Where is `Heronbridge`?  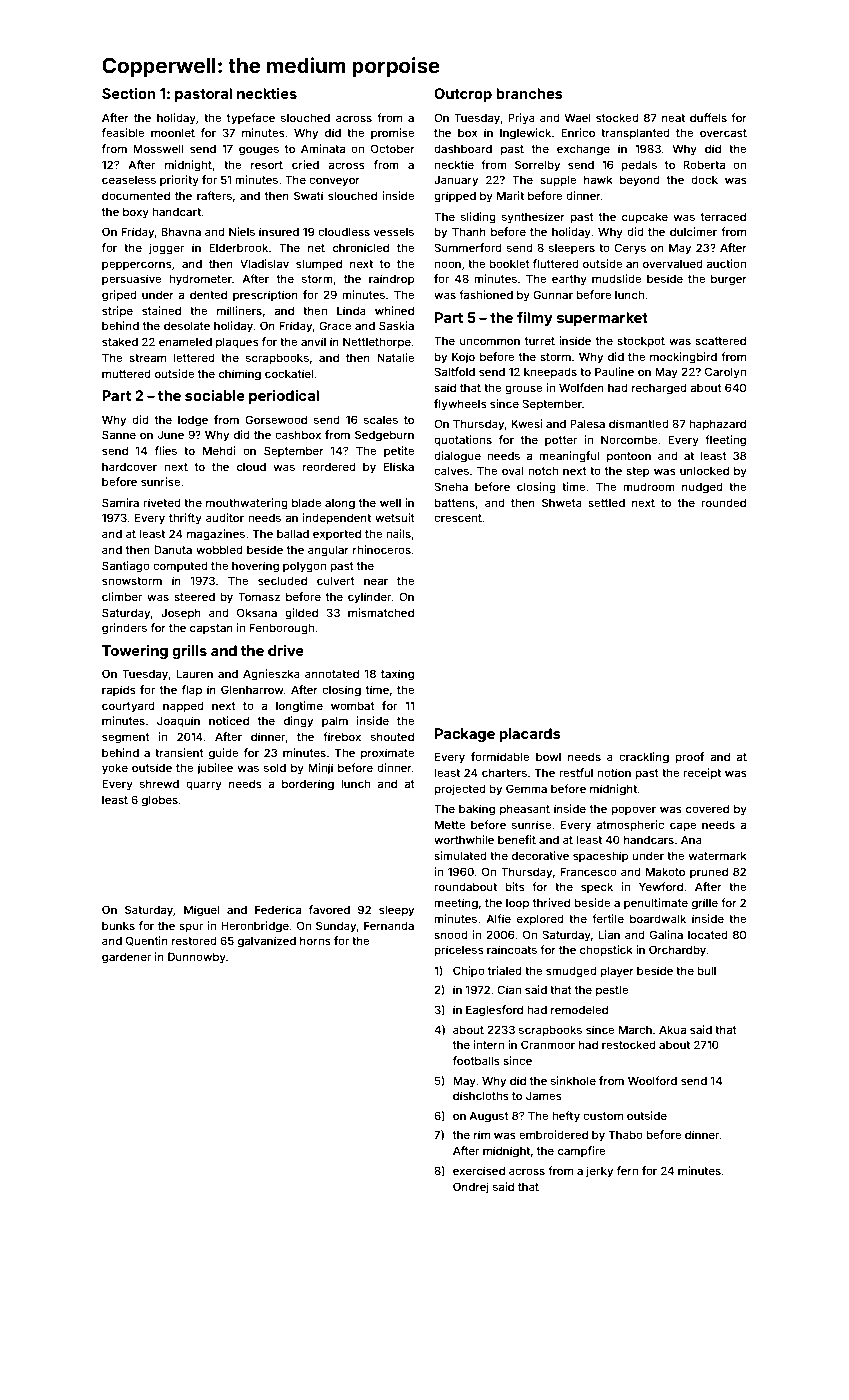 Heronbridge is located at coordinates (255, 927).
